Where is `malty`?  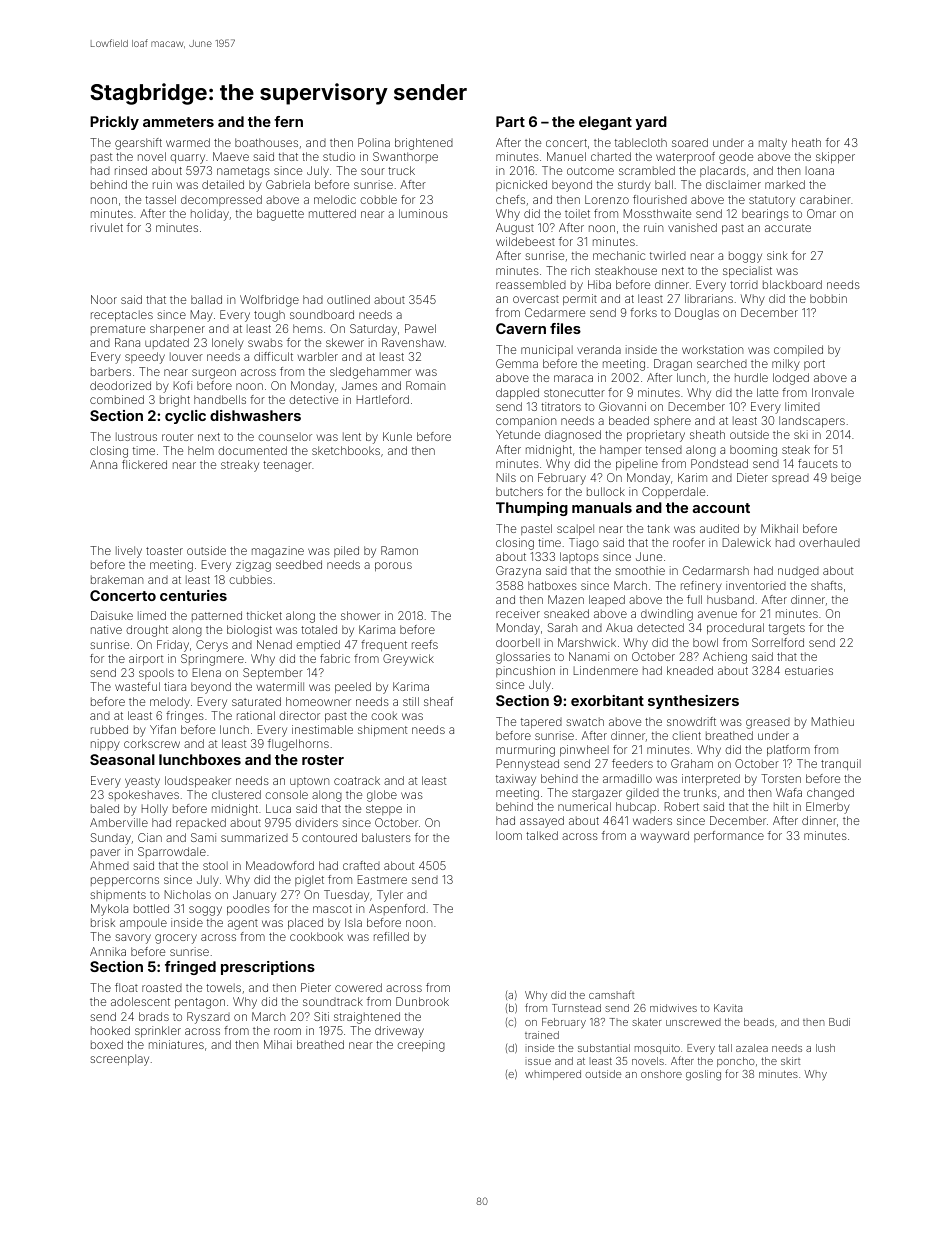
malty is located at coordinates (773, 144).
